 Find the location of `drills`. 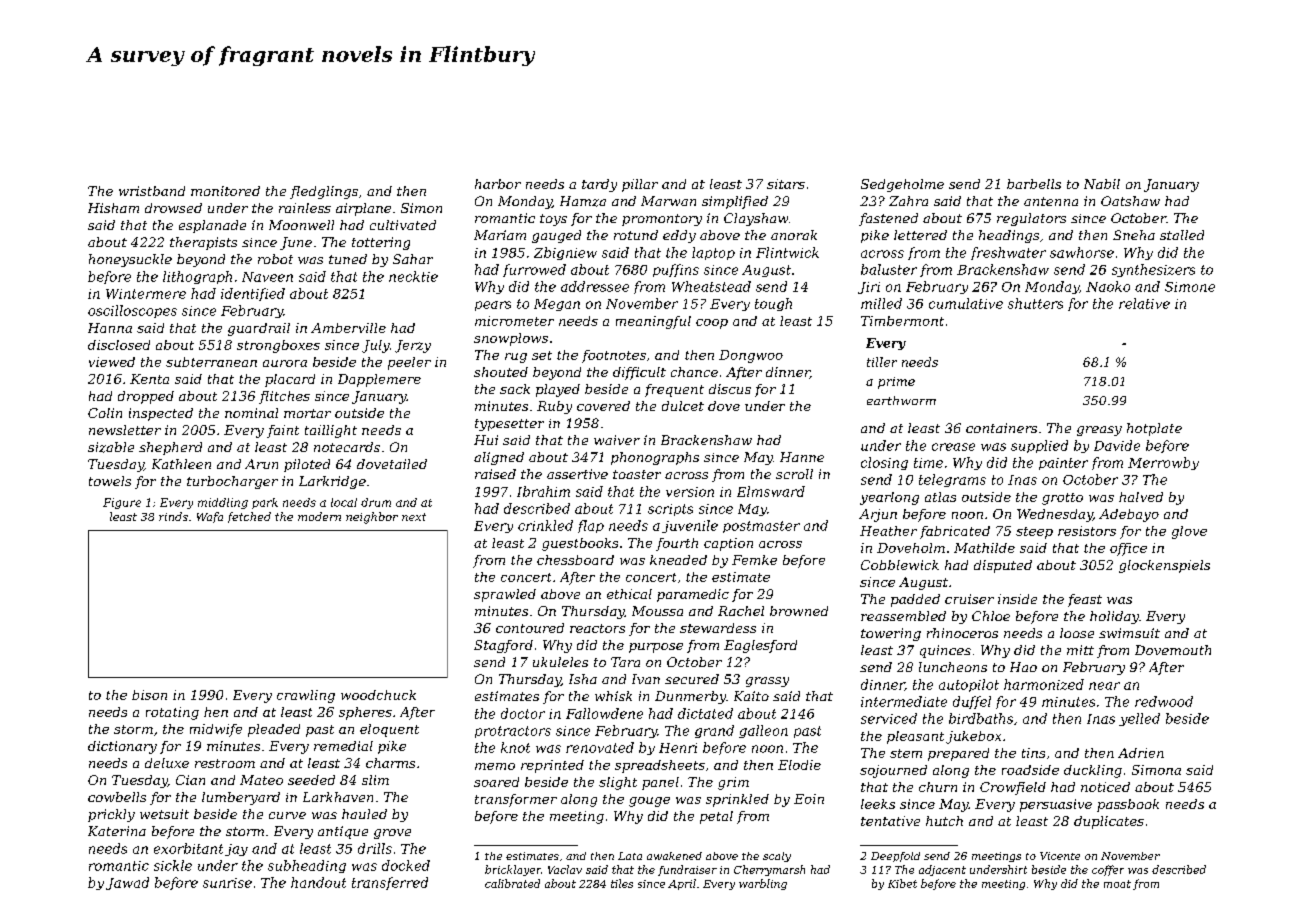

drills is located at coordinates (375, 848).
